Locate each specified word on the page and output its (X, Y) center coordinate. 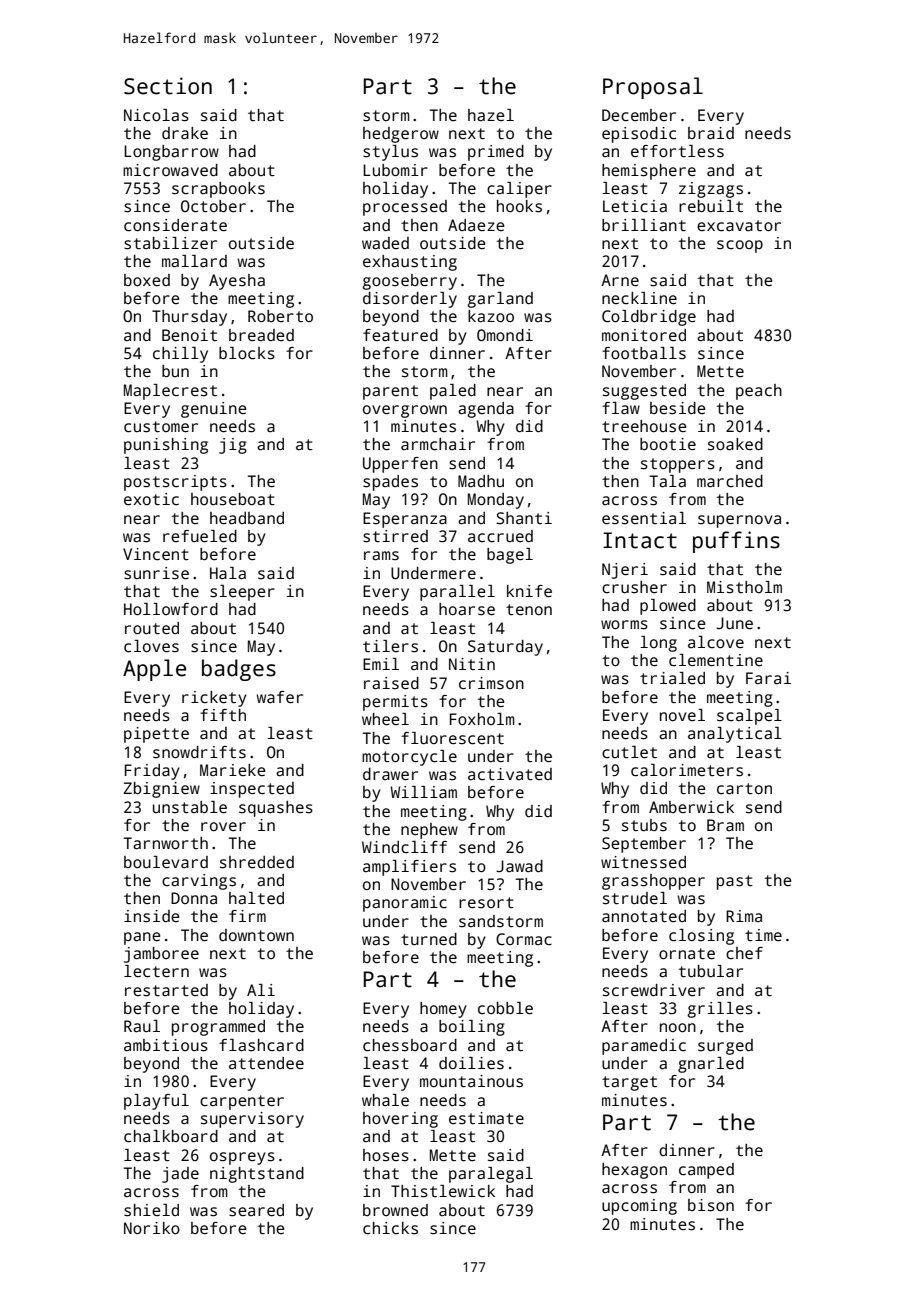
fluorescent (452, 738)
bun (175, 371)
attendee (266, 1063)
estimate (486, 1118)
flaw (621, 408)
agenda (486, 410)
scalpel (749, 717)
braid (711, 133)
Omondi (505, 335)
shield (151, 1210)
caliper (519, 190)
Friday (152, 772)
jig (233, 446)
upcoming (639, 1207)
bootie (668, 444)
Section (168, 86)
